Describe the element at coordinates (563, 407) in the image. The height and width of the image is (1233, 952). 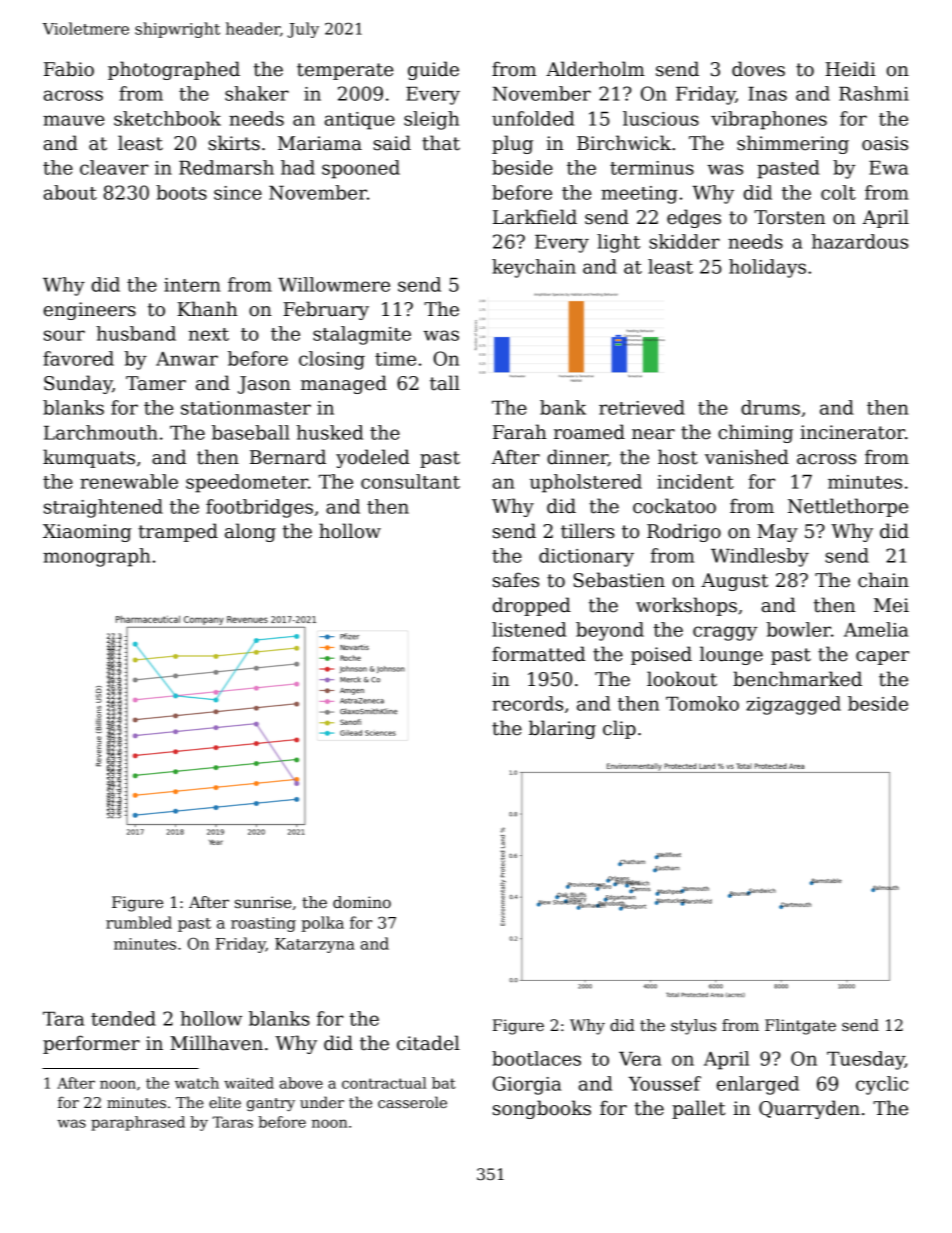
I see `bank` at that location.
